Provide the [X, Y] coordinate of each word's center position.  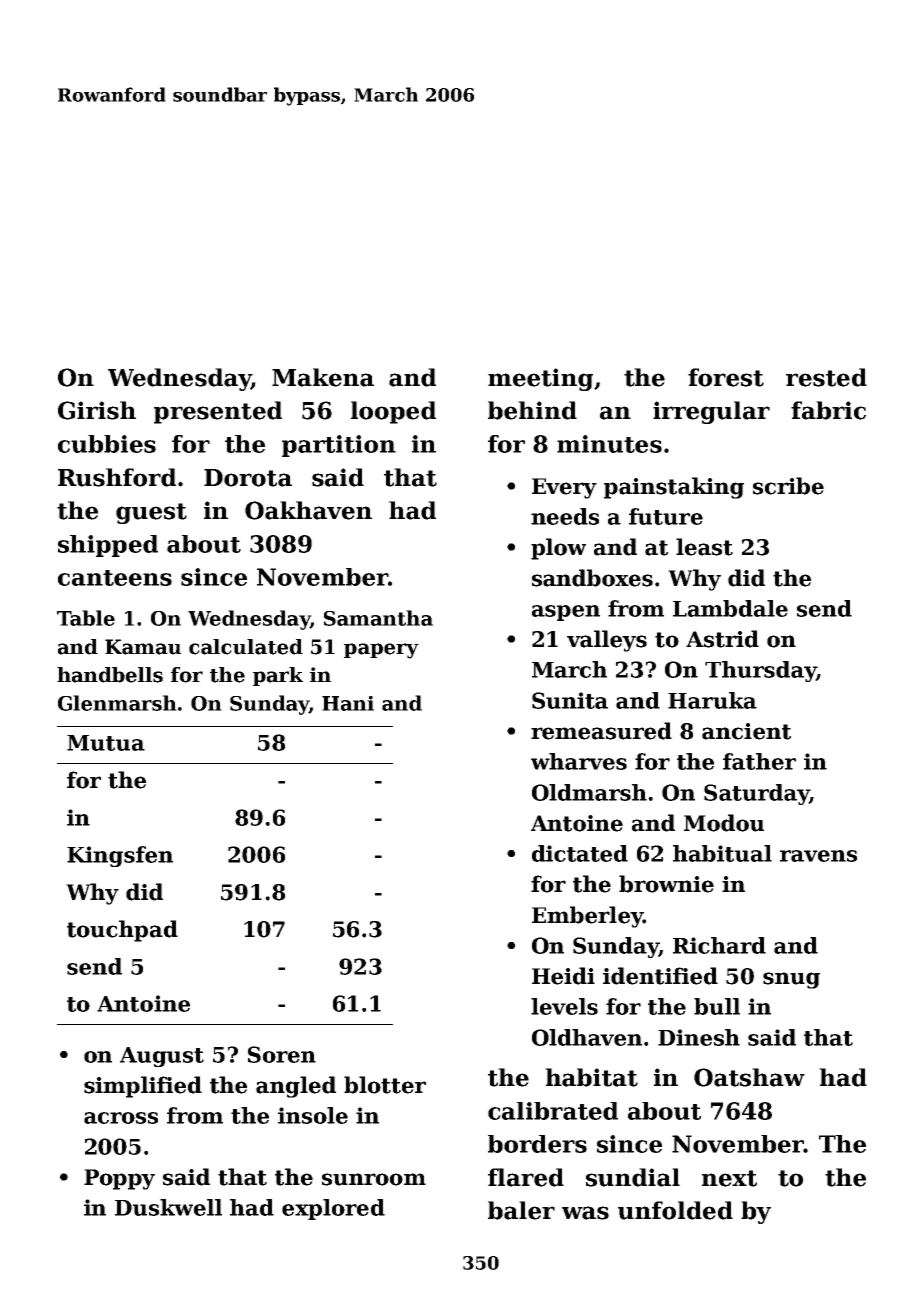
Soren [282, 1054]
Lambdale [730, 608]
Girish [97, 410]
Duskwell [168, 1207]
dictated [580, 853]
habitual [722, 853]
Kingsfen [120, 856]
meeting [540, 379]
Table [86, 618]
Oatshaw [749, 1077]
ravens [818, 856]
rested [826, 377]
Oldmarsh [589, 792]
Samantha [378, 618]
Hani [348, 703]
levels [564, 1006]
